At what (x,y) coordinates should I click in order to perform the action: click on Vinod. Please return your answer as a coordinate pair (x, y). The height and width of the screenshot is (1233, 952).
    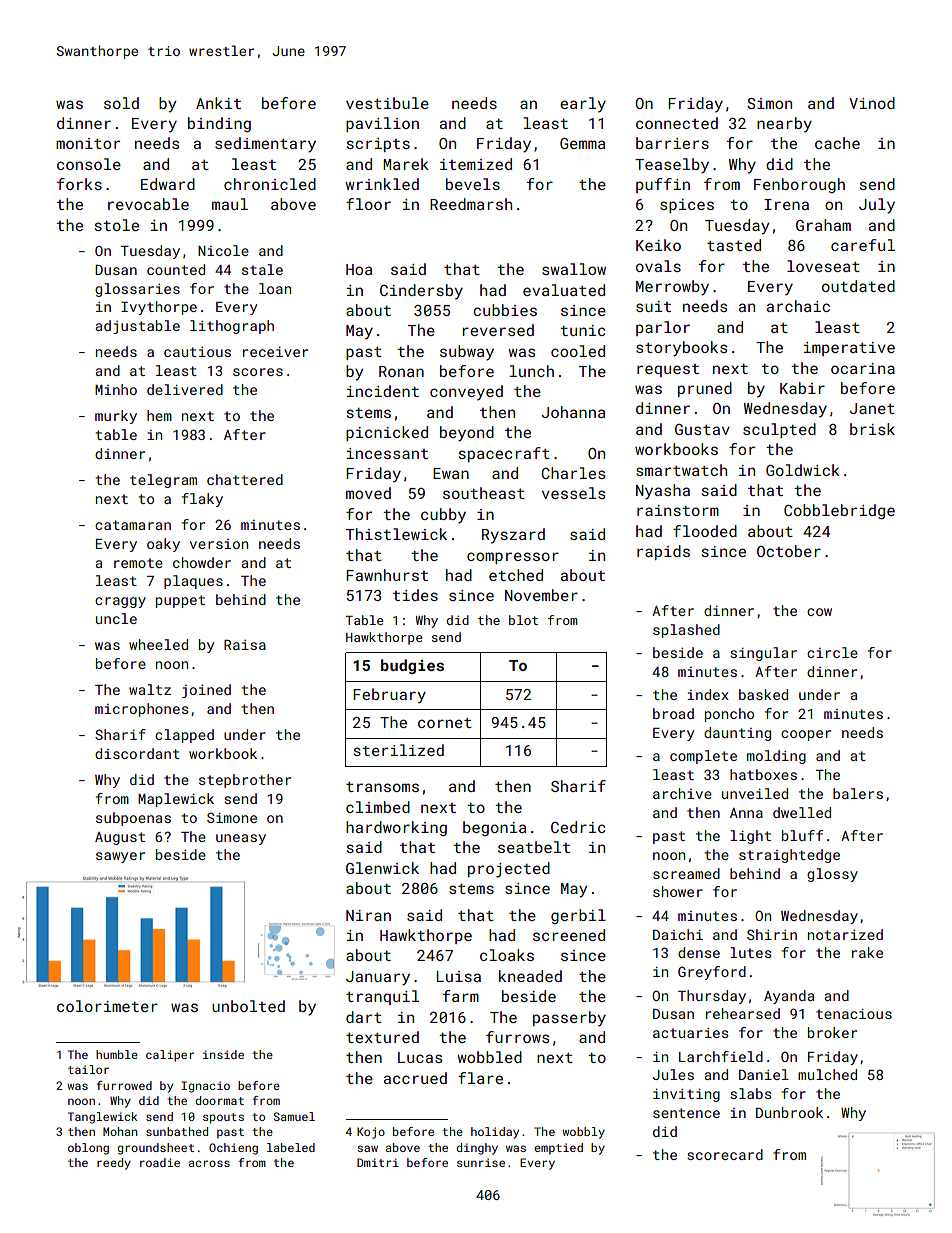
    Looking at the image, I should click on (872, 103).
